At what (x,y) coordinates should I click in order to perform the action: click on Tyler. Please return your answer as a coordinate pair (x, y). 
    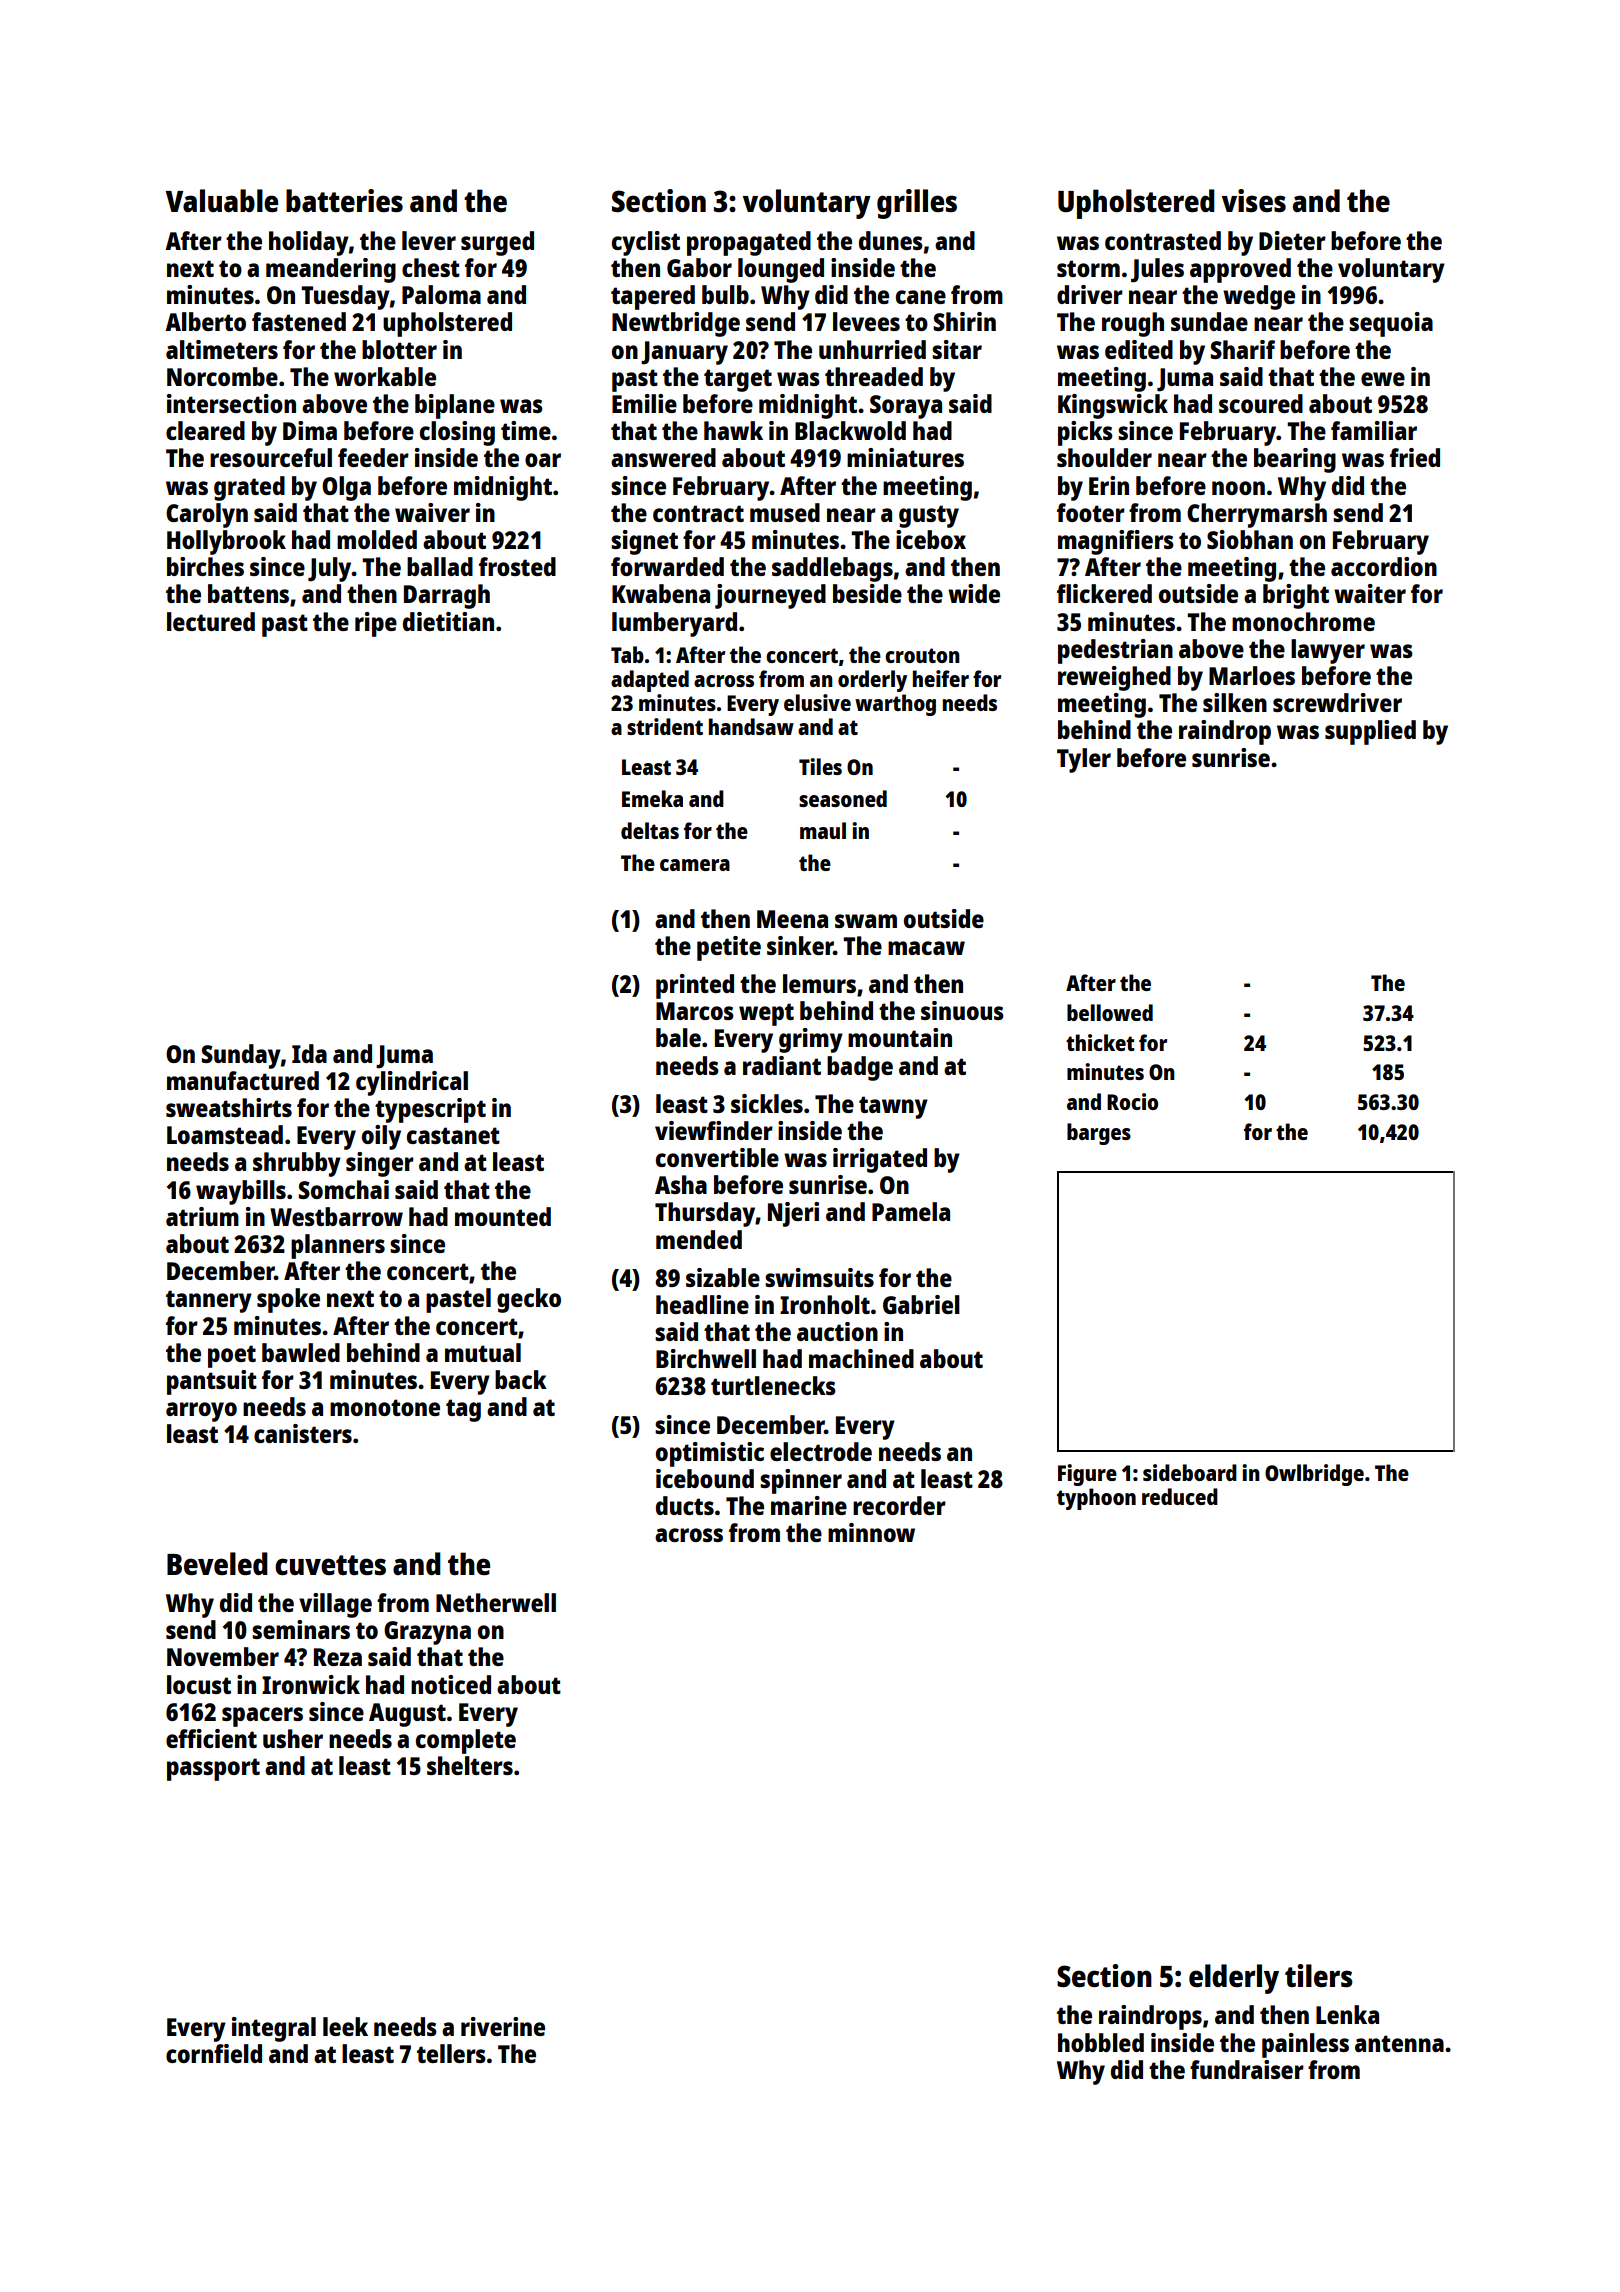
    Looking at the image, I should click on (1084, 760).
